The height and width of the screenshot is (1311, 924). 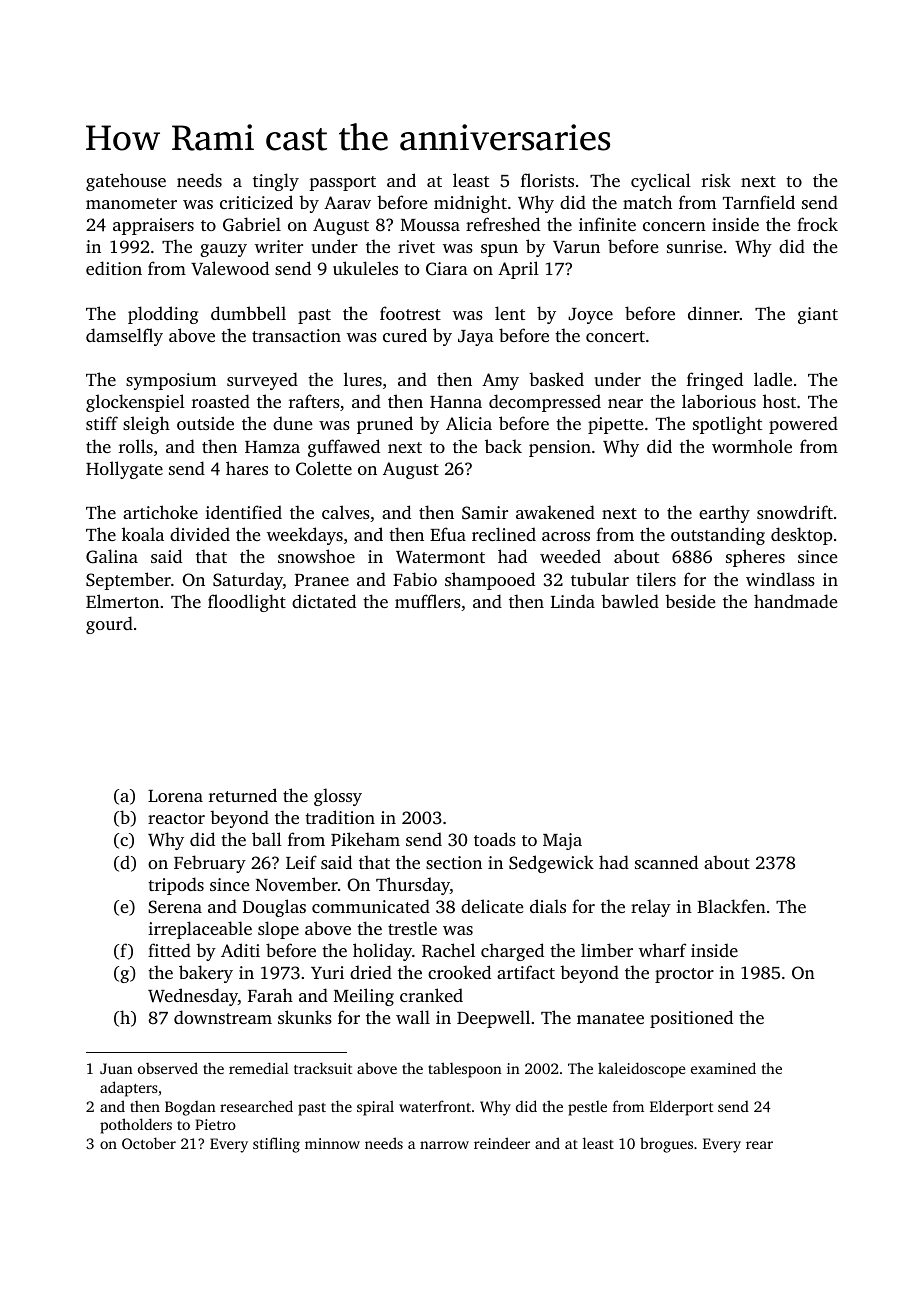 I want to click on weekdays, so click(x=305, y=536).
